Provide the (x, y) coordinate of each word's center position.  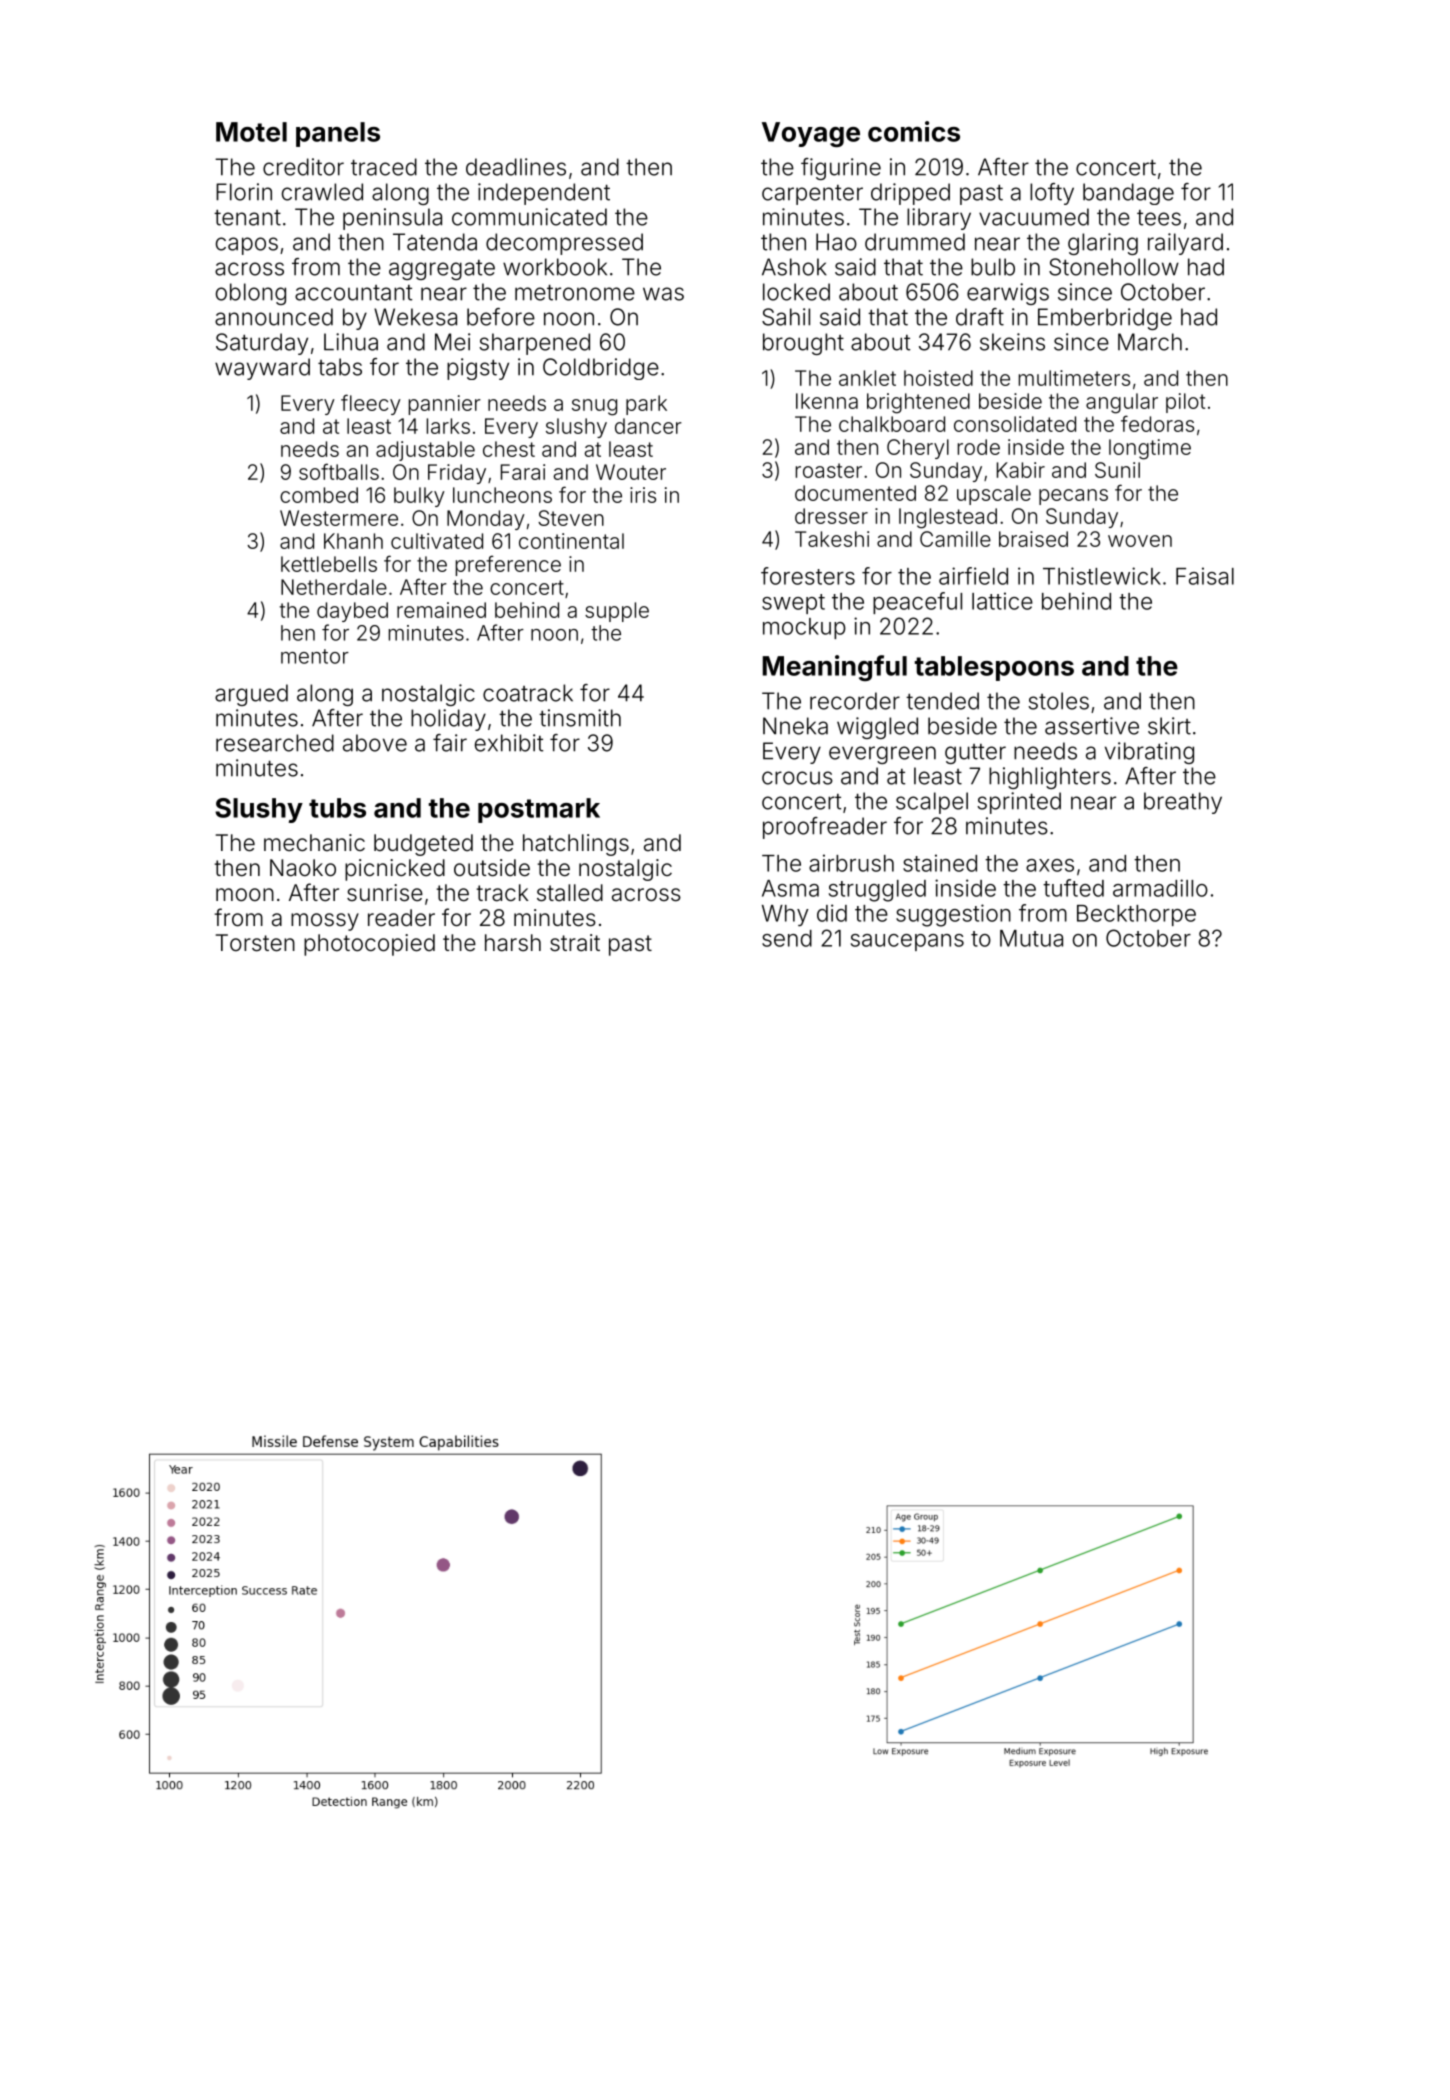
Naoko (303, 868)
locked (796, 292)
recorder (855, 701)
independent (544, 194)
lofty (1052, 194)
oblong (251, 294)
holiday (448, 720)
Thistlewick (1102, 576)
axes (1050, 865)
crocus (797, 778)
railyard (1185, 244)
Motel (251, 132)
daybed (352, 612)
